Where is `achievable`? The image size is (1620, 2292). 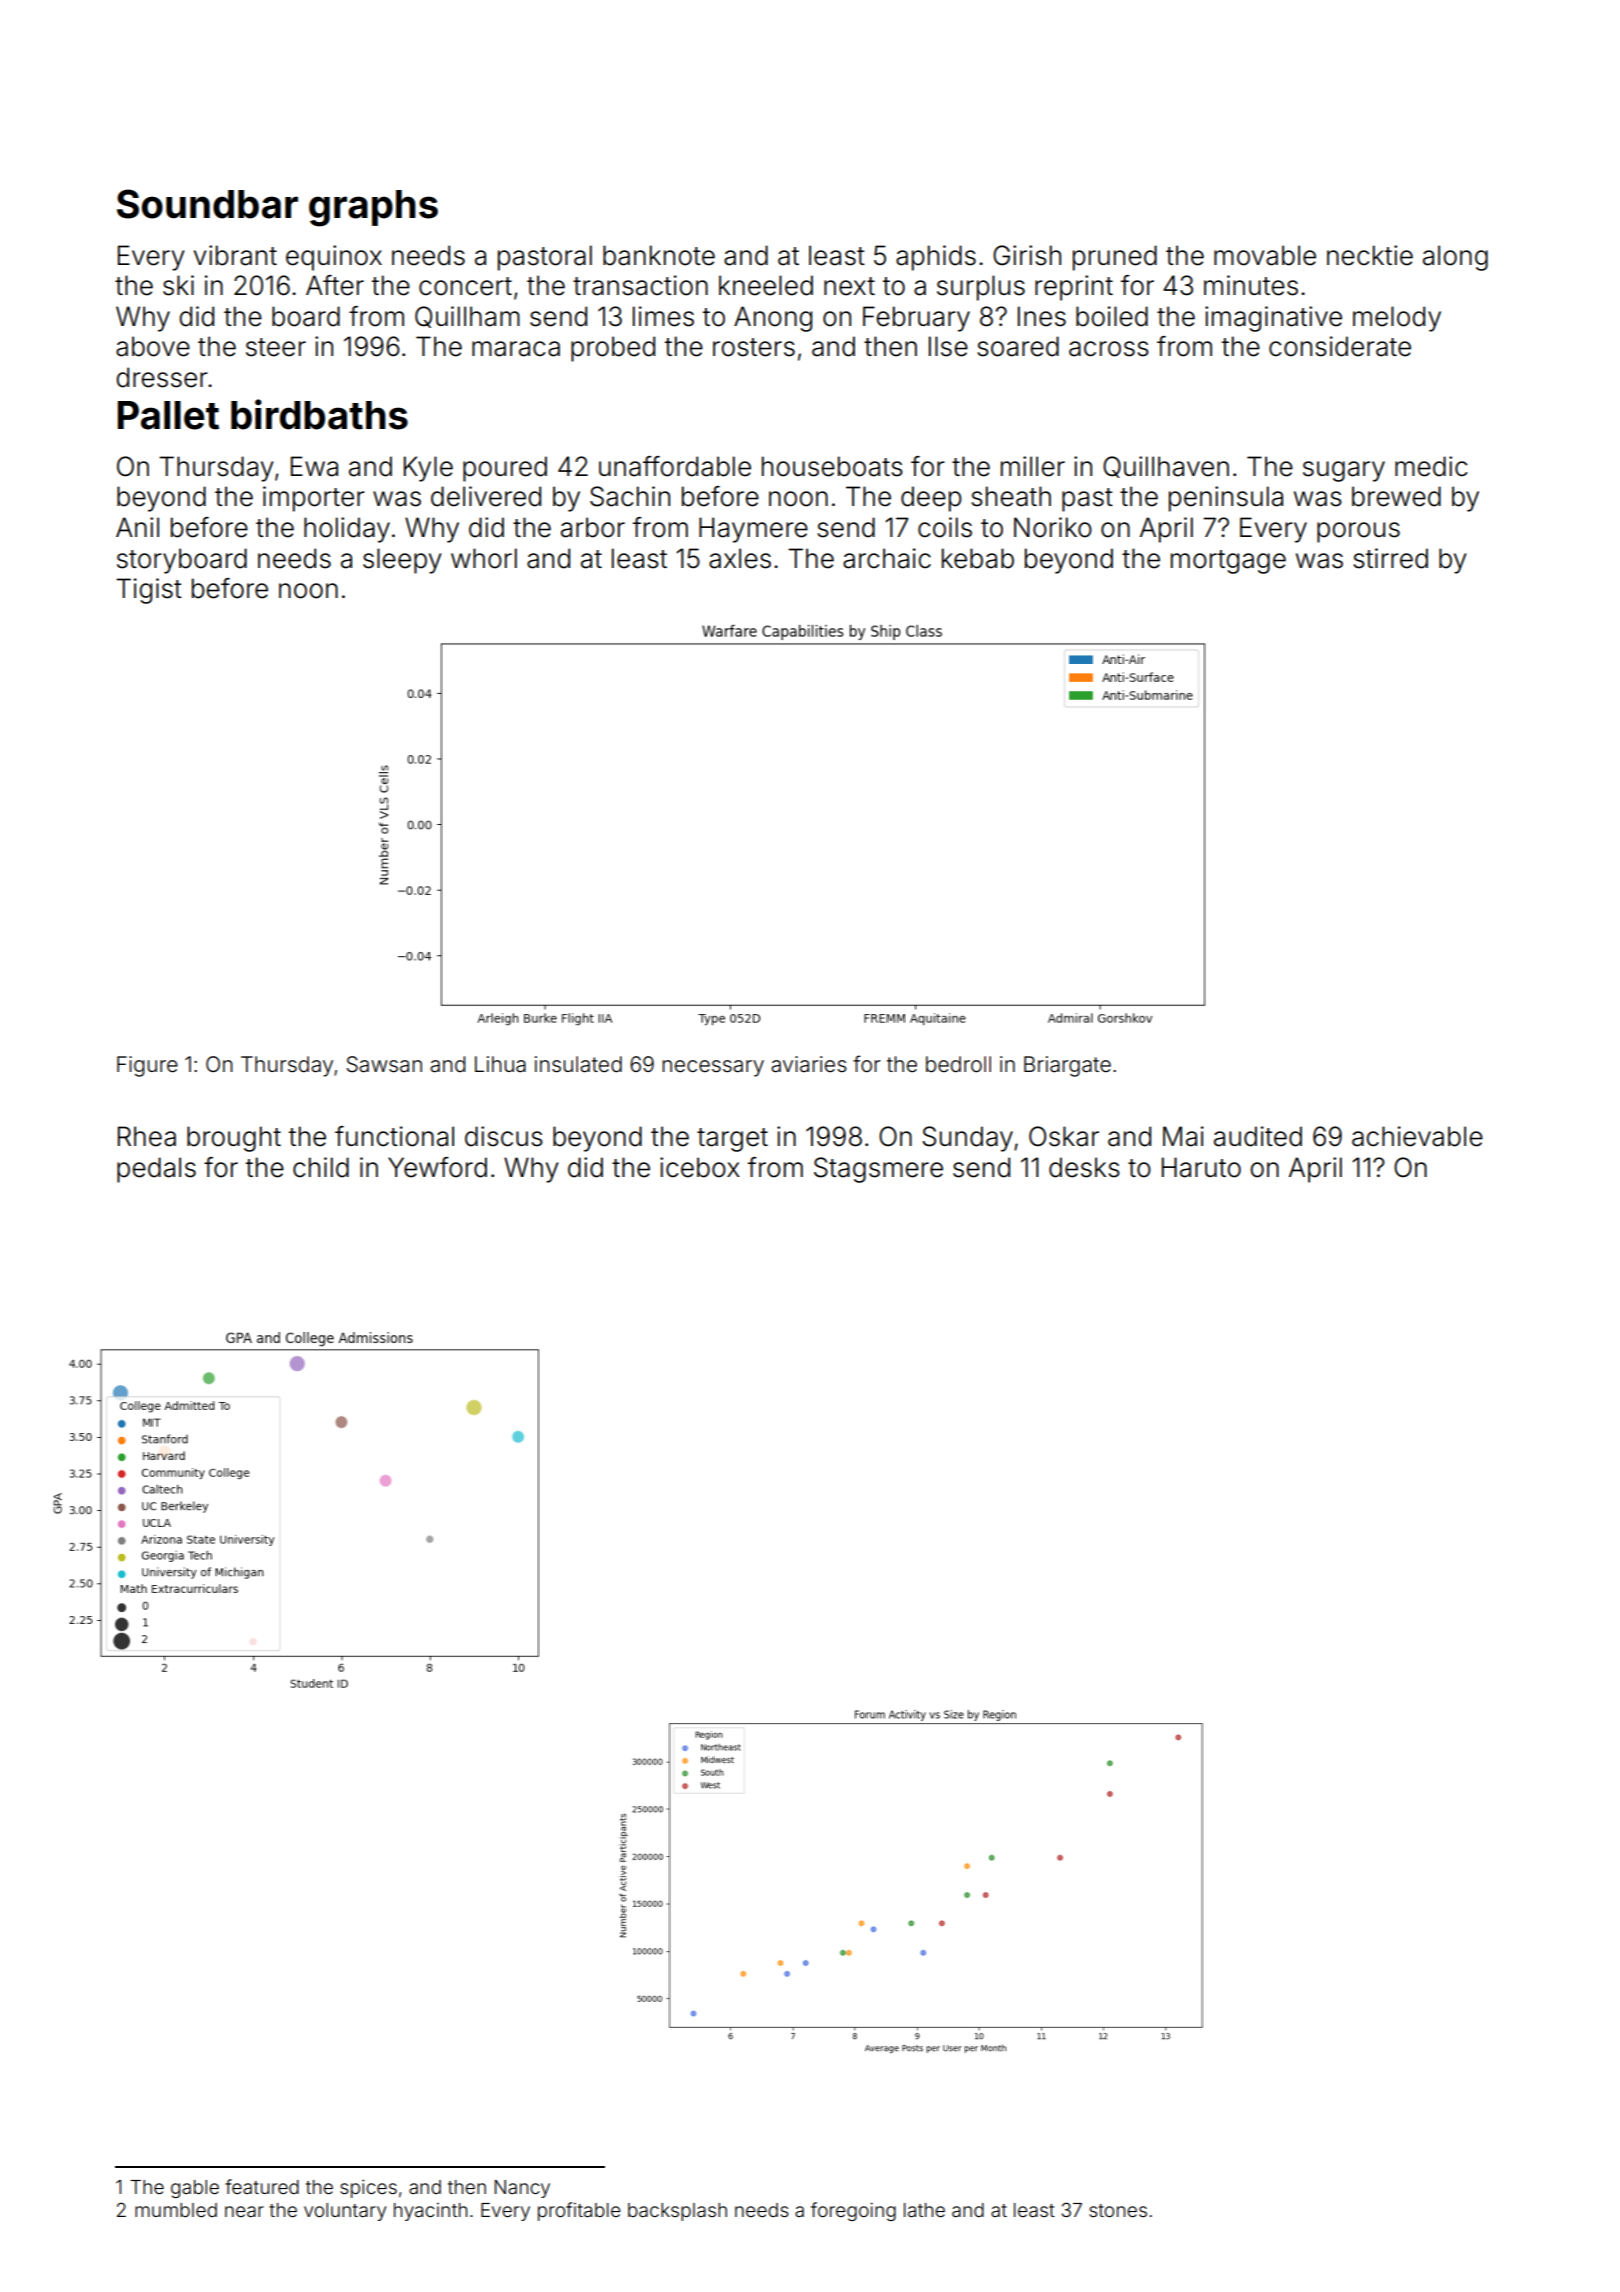 achievable is located at coordinates (1417, 1136).
